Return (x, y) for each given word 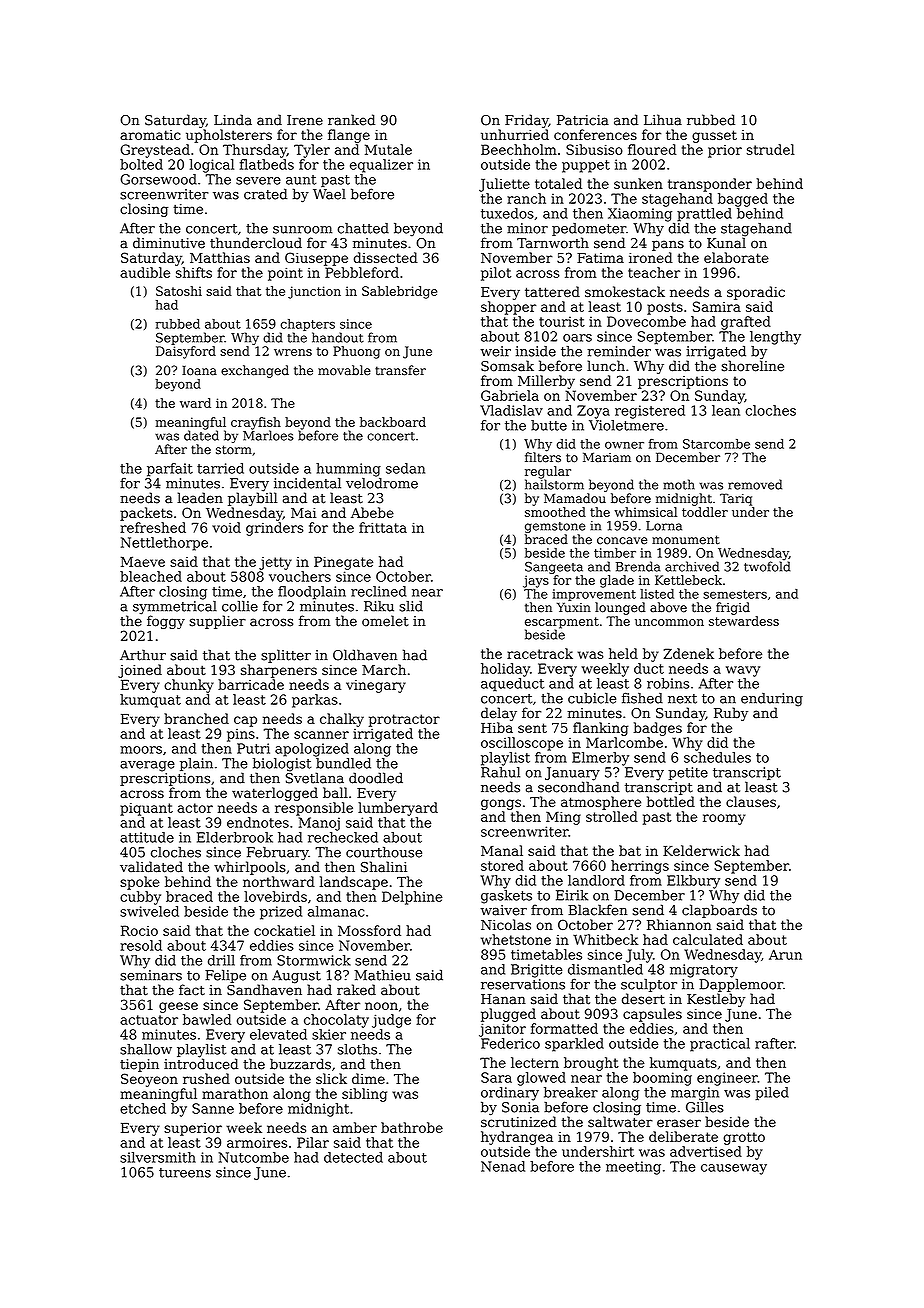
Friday (527, 121)
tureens (185, 1173)
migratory (704, 971)
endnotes (258, 822)
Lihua (663, 120)
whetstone (516, 939)
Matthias (220, 257)
